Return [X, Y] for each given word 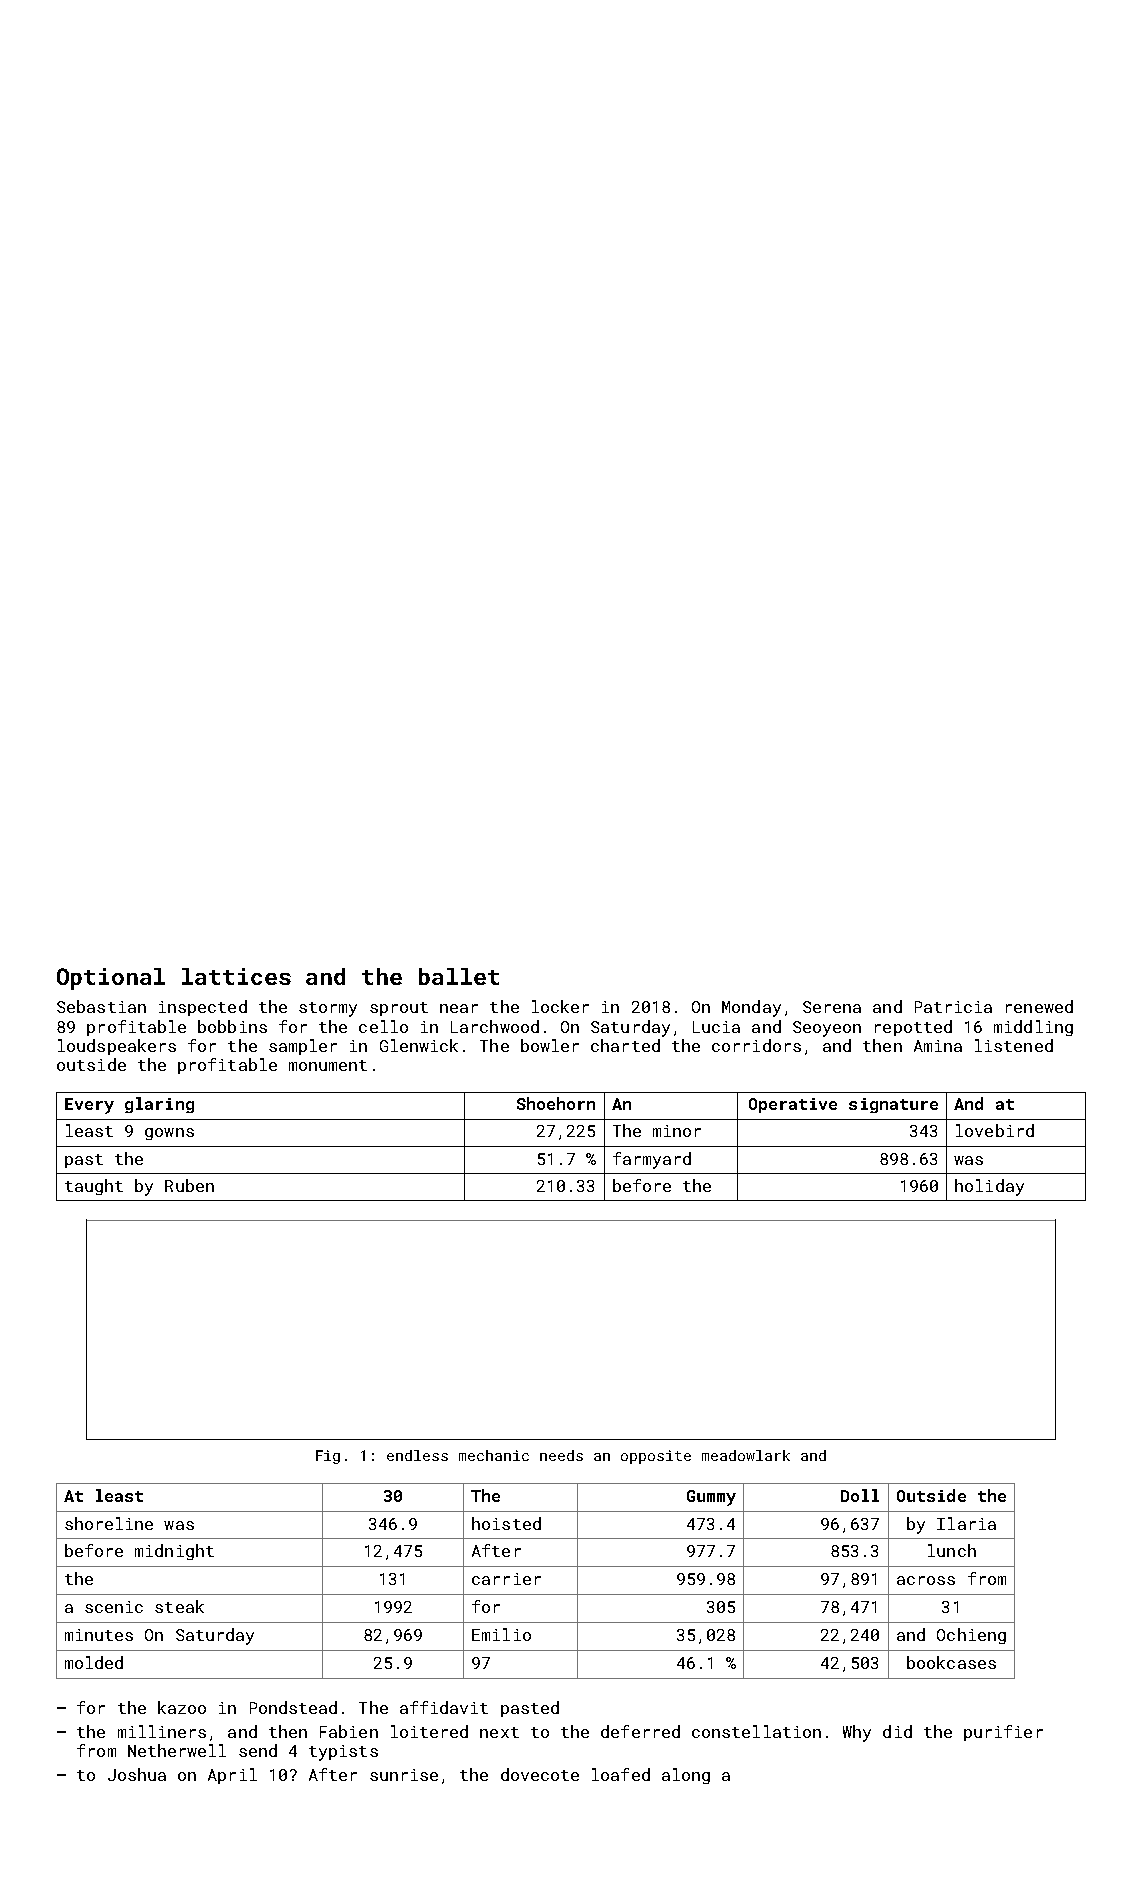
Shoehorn [556, 1103]
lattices [236, 976]
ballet [459, 976]
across [926, 1580]
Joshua [137, 1774]
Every [89, 1106]
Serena [832, 1007]
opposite [656, 1457]
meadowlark [746, 1455]
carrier [506, 1579]
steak [179, 1606]
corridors [756, 1045]
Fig [328, 1457]
